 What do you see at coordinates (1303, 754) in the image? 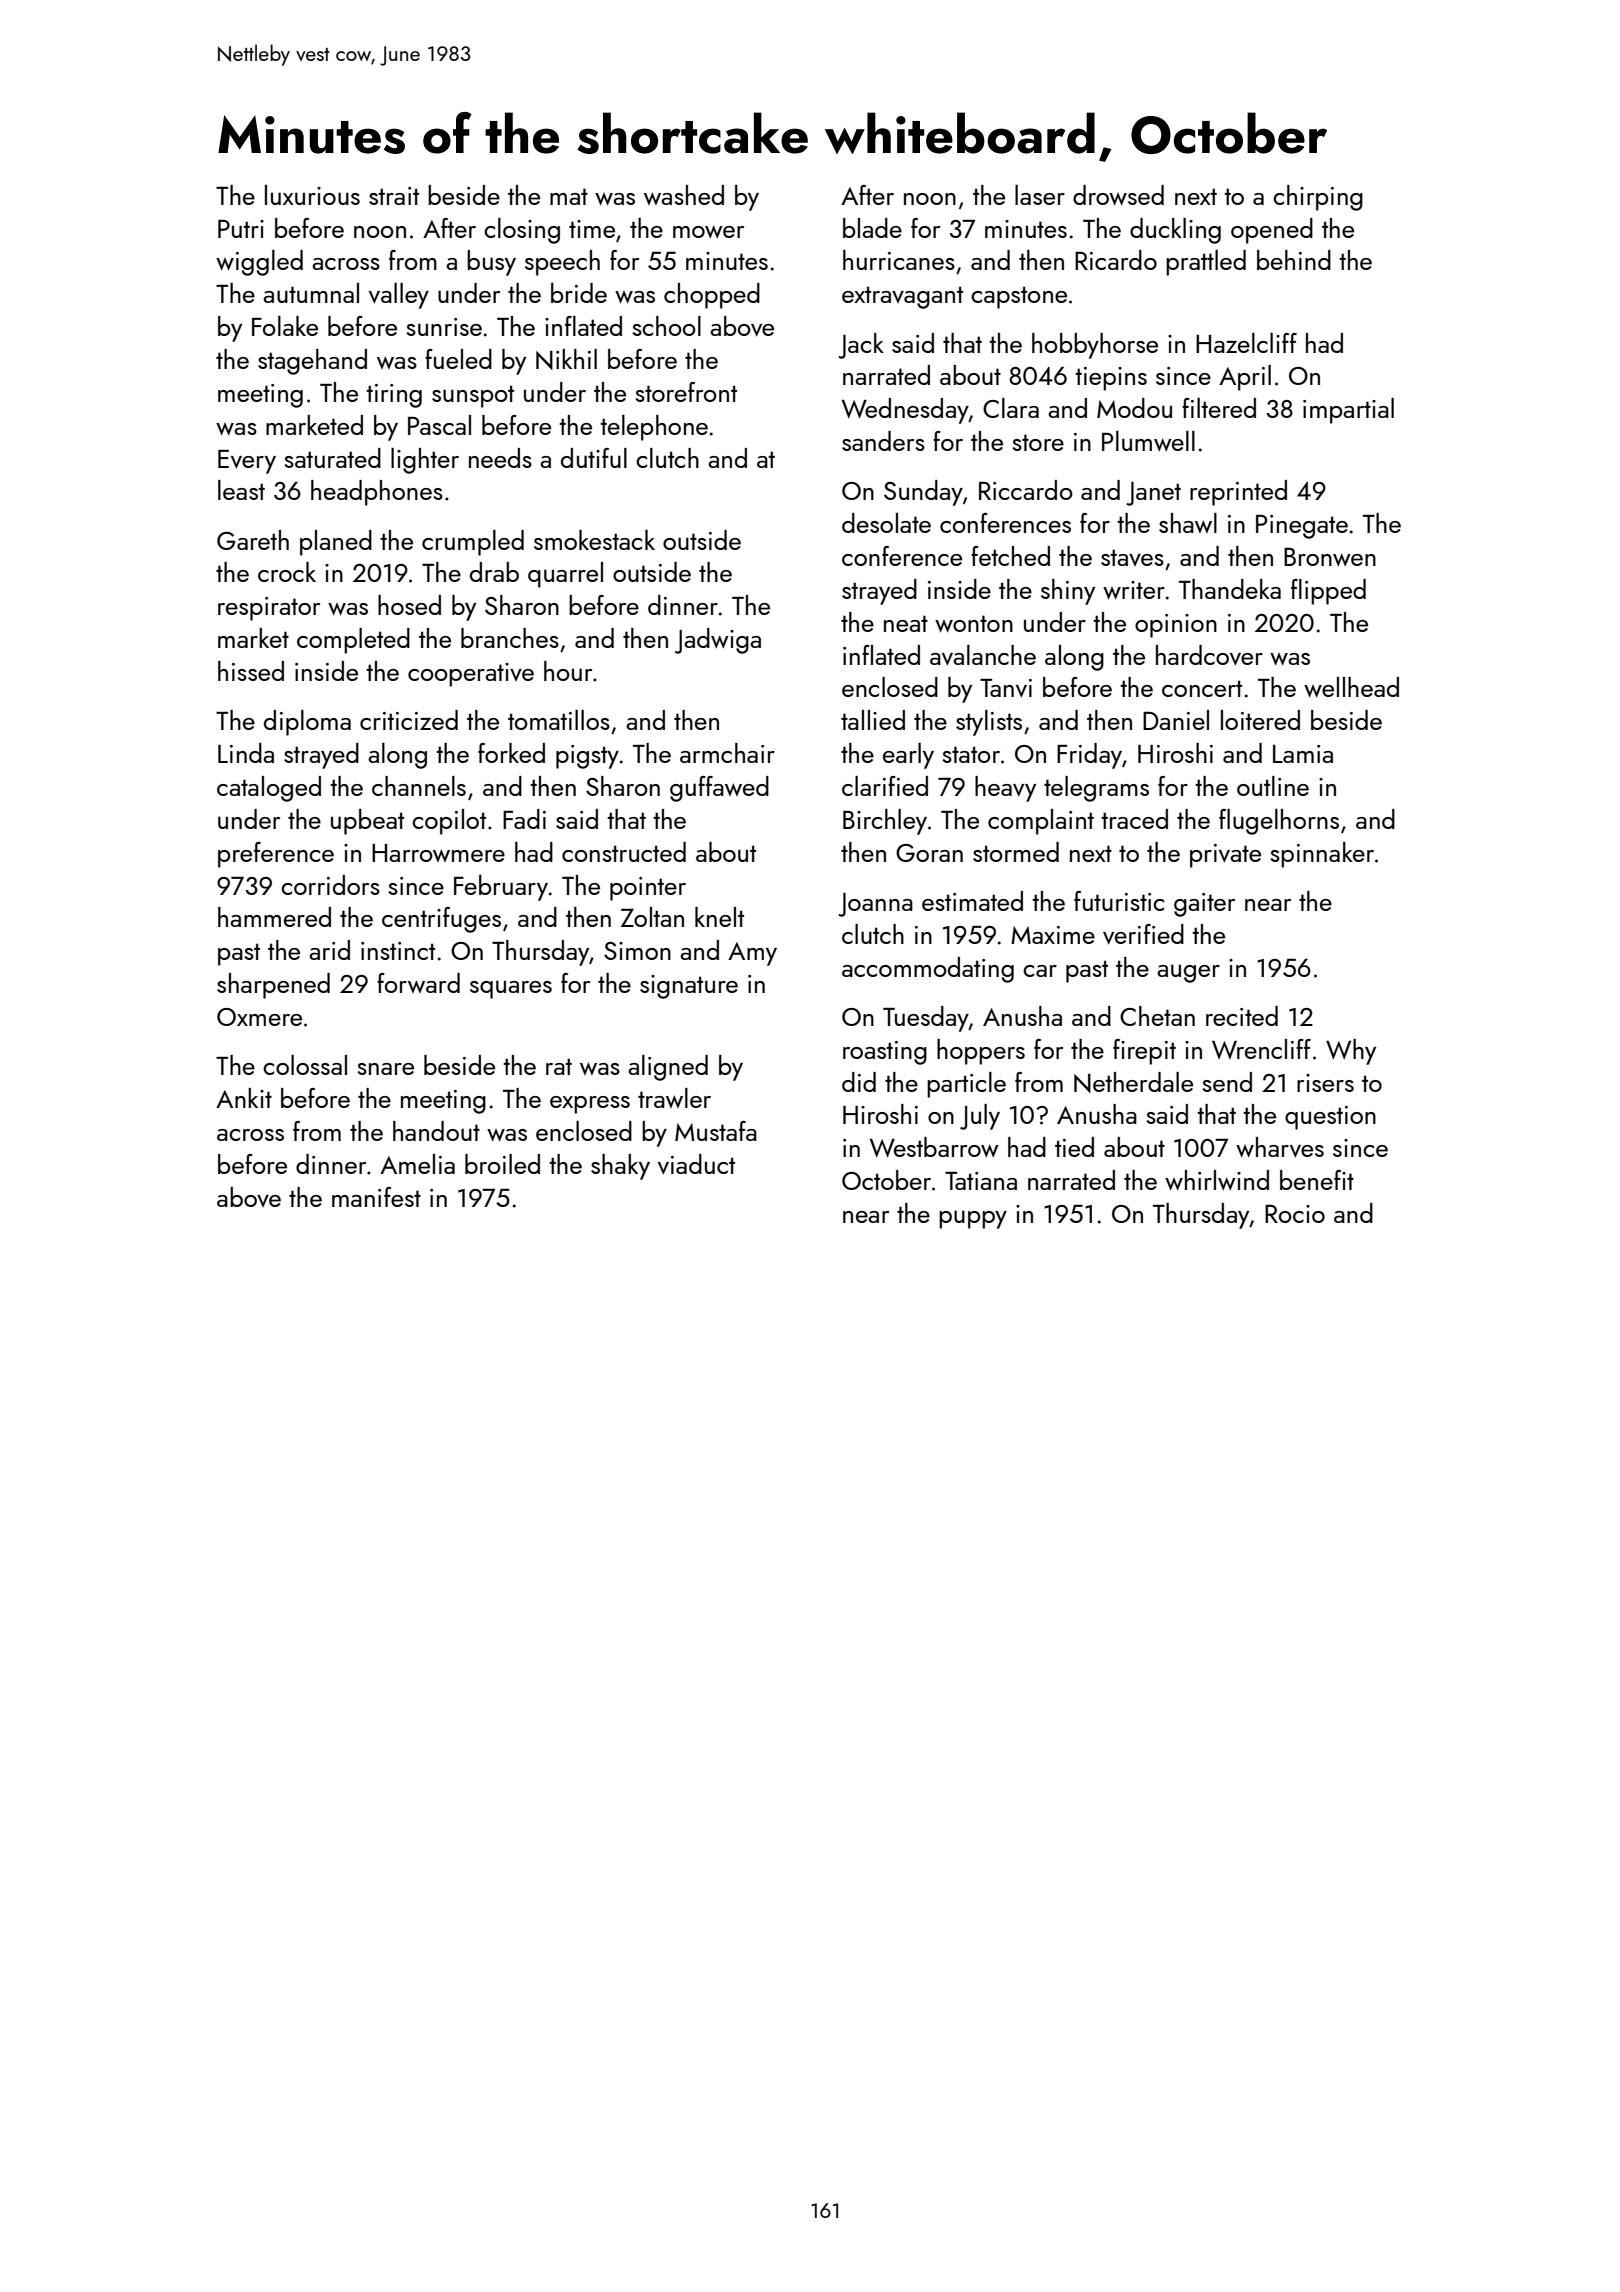
I see `Lamia` at bounding box center [1303, 754].
